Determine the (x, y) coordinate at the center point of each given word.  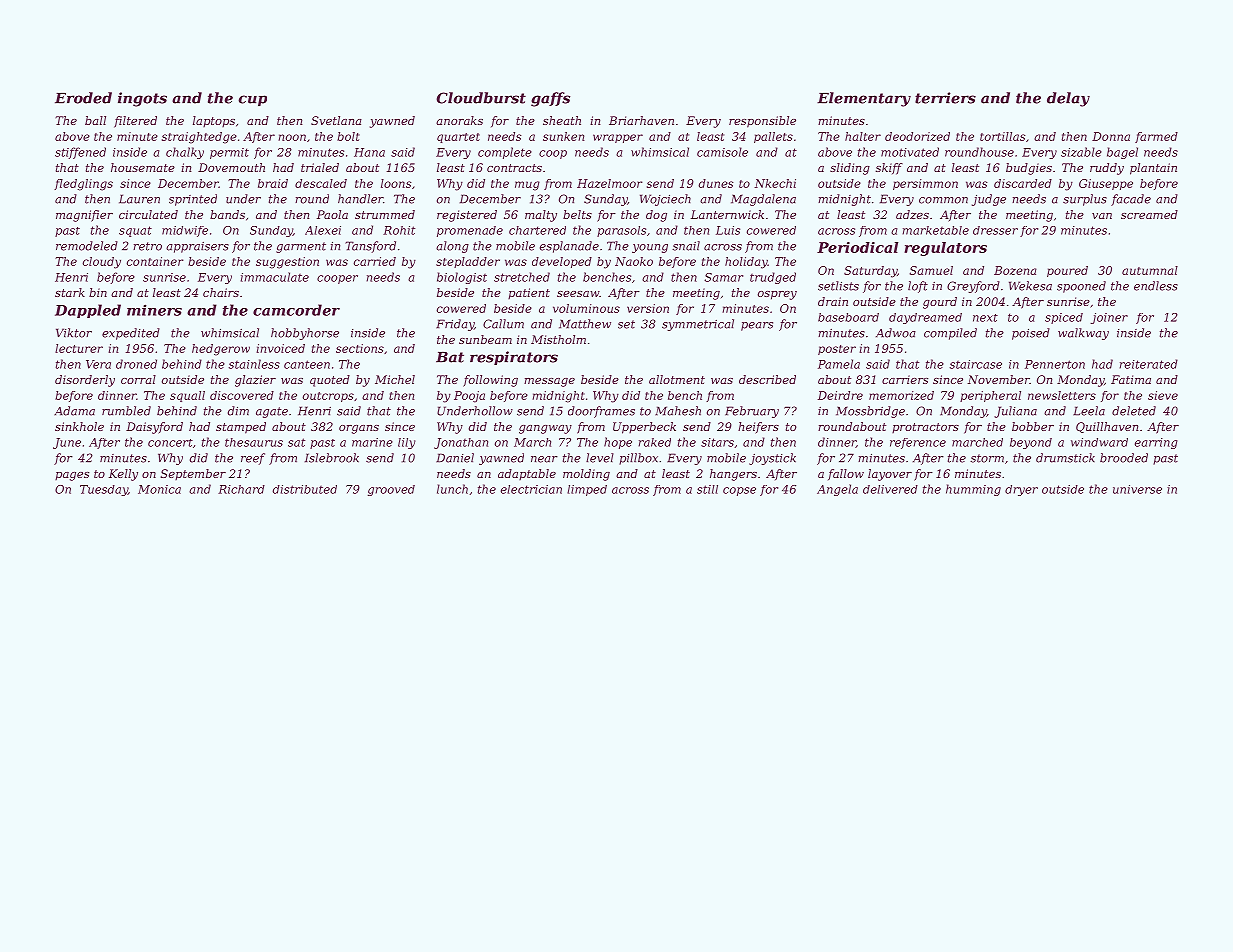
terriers (945, 98)
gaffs (550, 99)
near (544, 459)
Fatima (1131, 379)
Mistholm (558, 339)
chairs (221, 292)
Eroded (83, 98)
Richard (241, 489)
